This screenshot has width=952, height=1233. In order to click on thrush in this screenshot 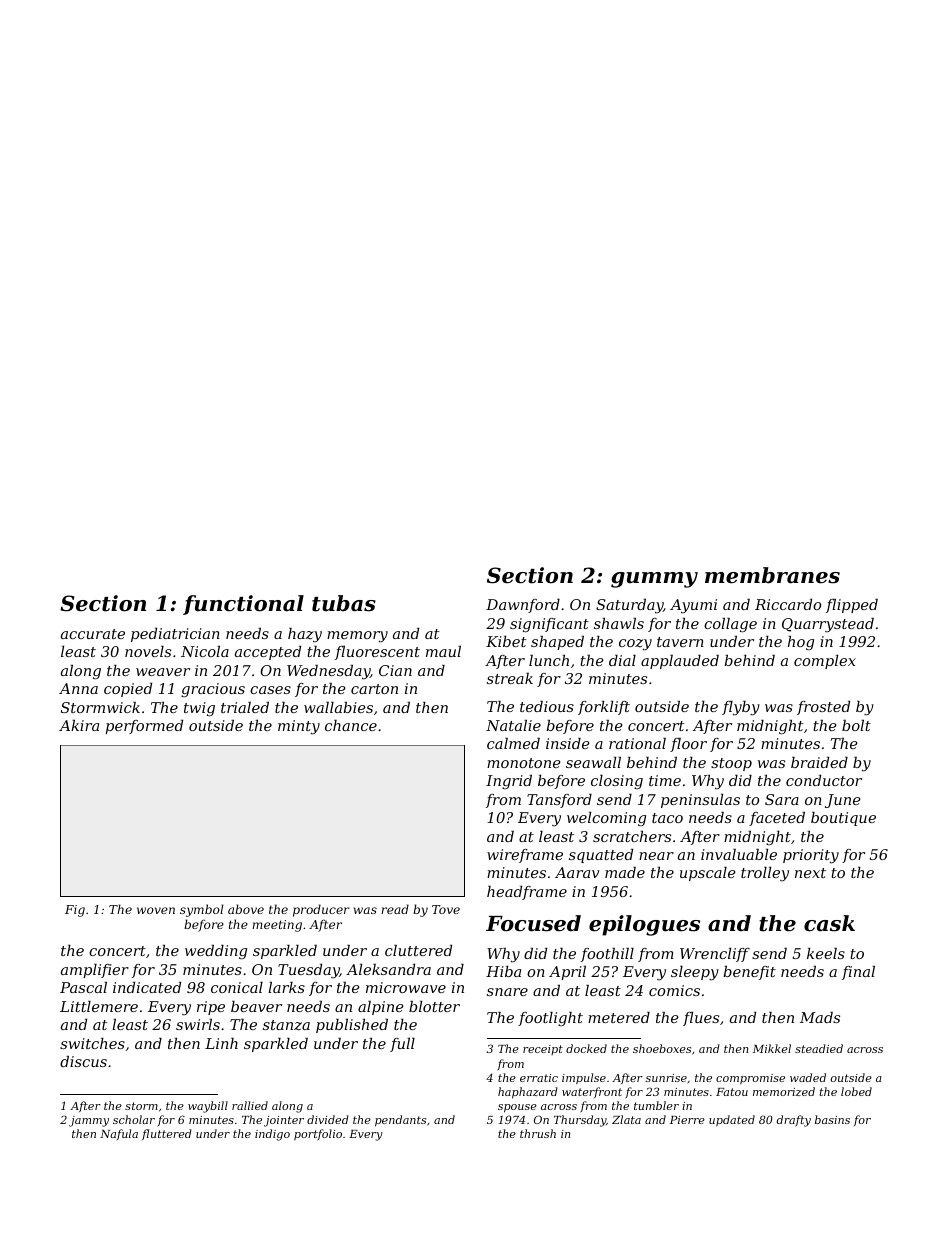, I will do `click(538, 1133)`.
